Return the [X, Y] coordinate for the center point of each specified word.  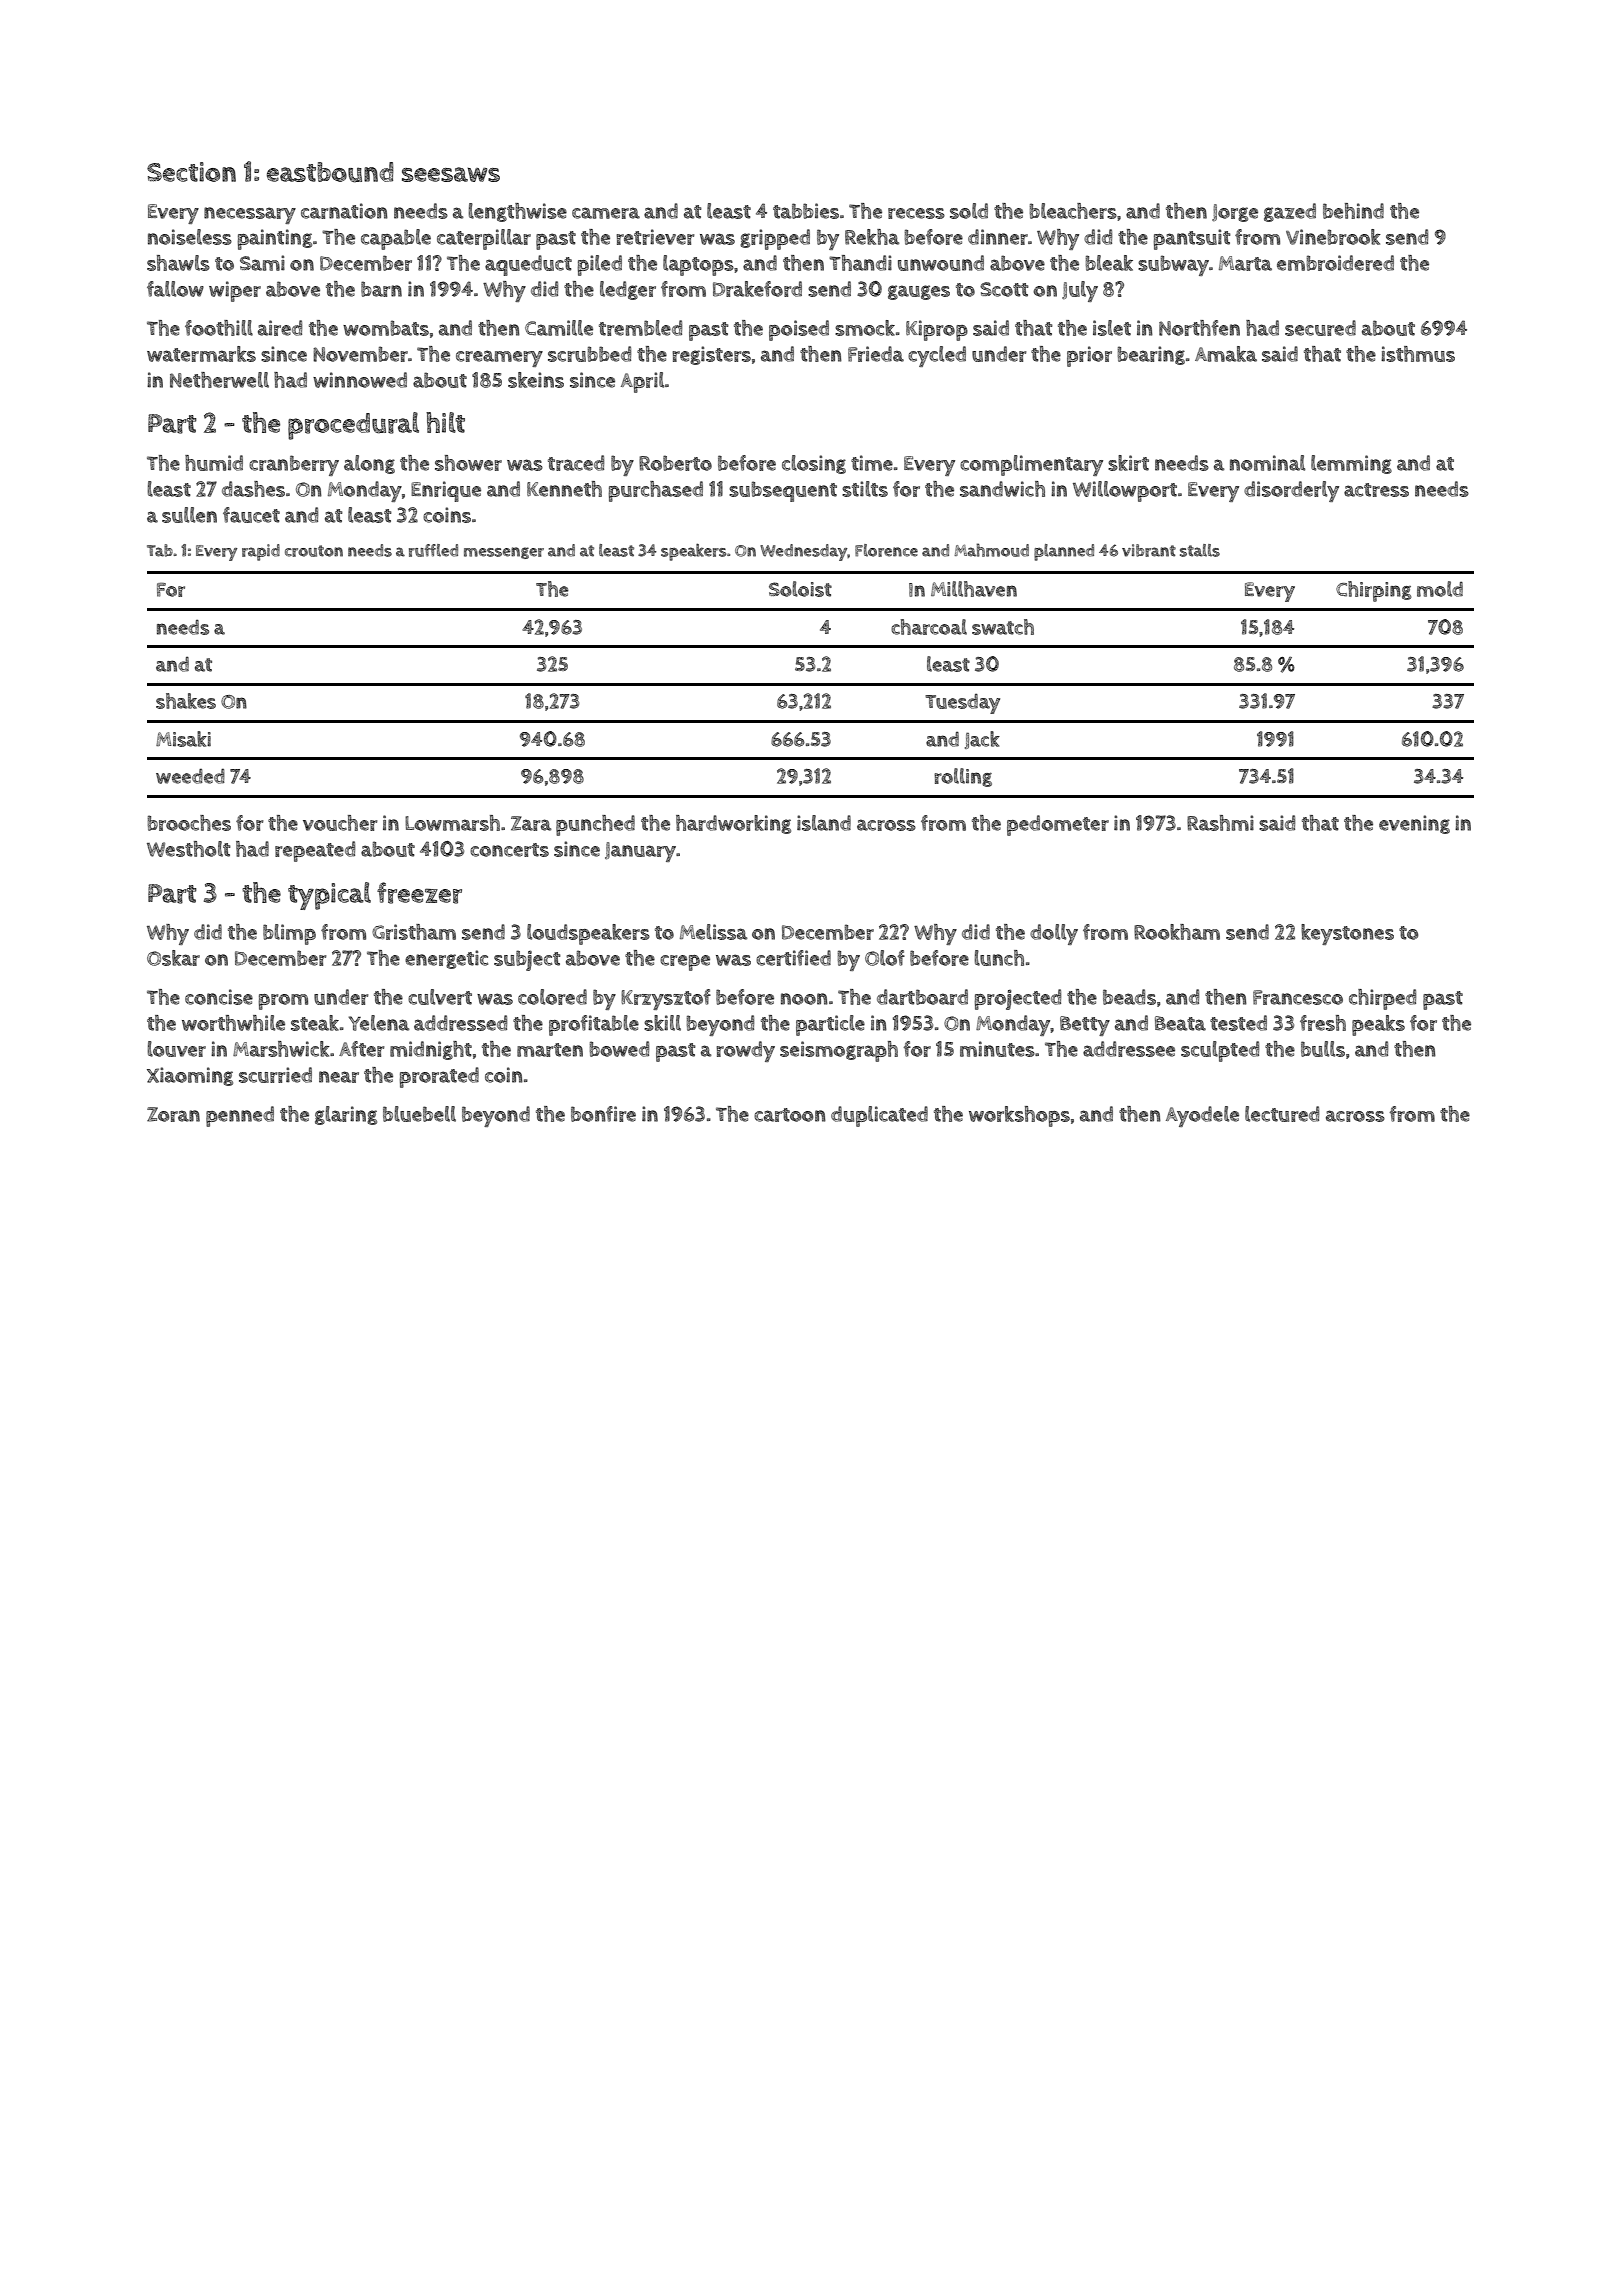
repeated [315, 851]
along [369, 464]
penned [240, 1116]
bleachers [1073, 211]
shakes [186, 701]
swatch [1003, 627]
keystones [1347, 934]
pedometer [1058, 825]
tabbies [806, 211]
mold [1440, 589]
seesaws [451, 174]
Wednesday [803, 552]
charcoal [929, 627]
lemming [1351, 464]
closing [814, 464]
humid [214, 463]
